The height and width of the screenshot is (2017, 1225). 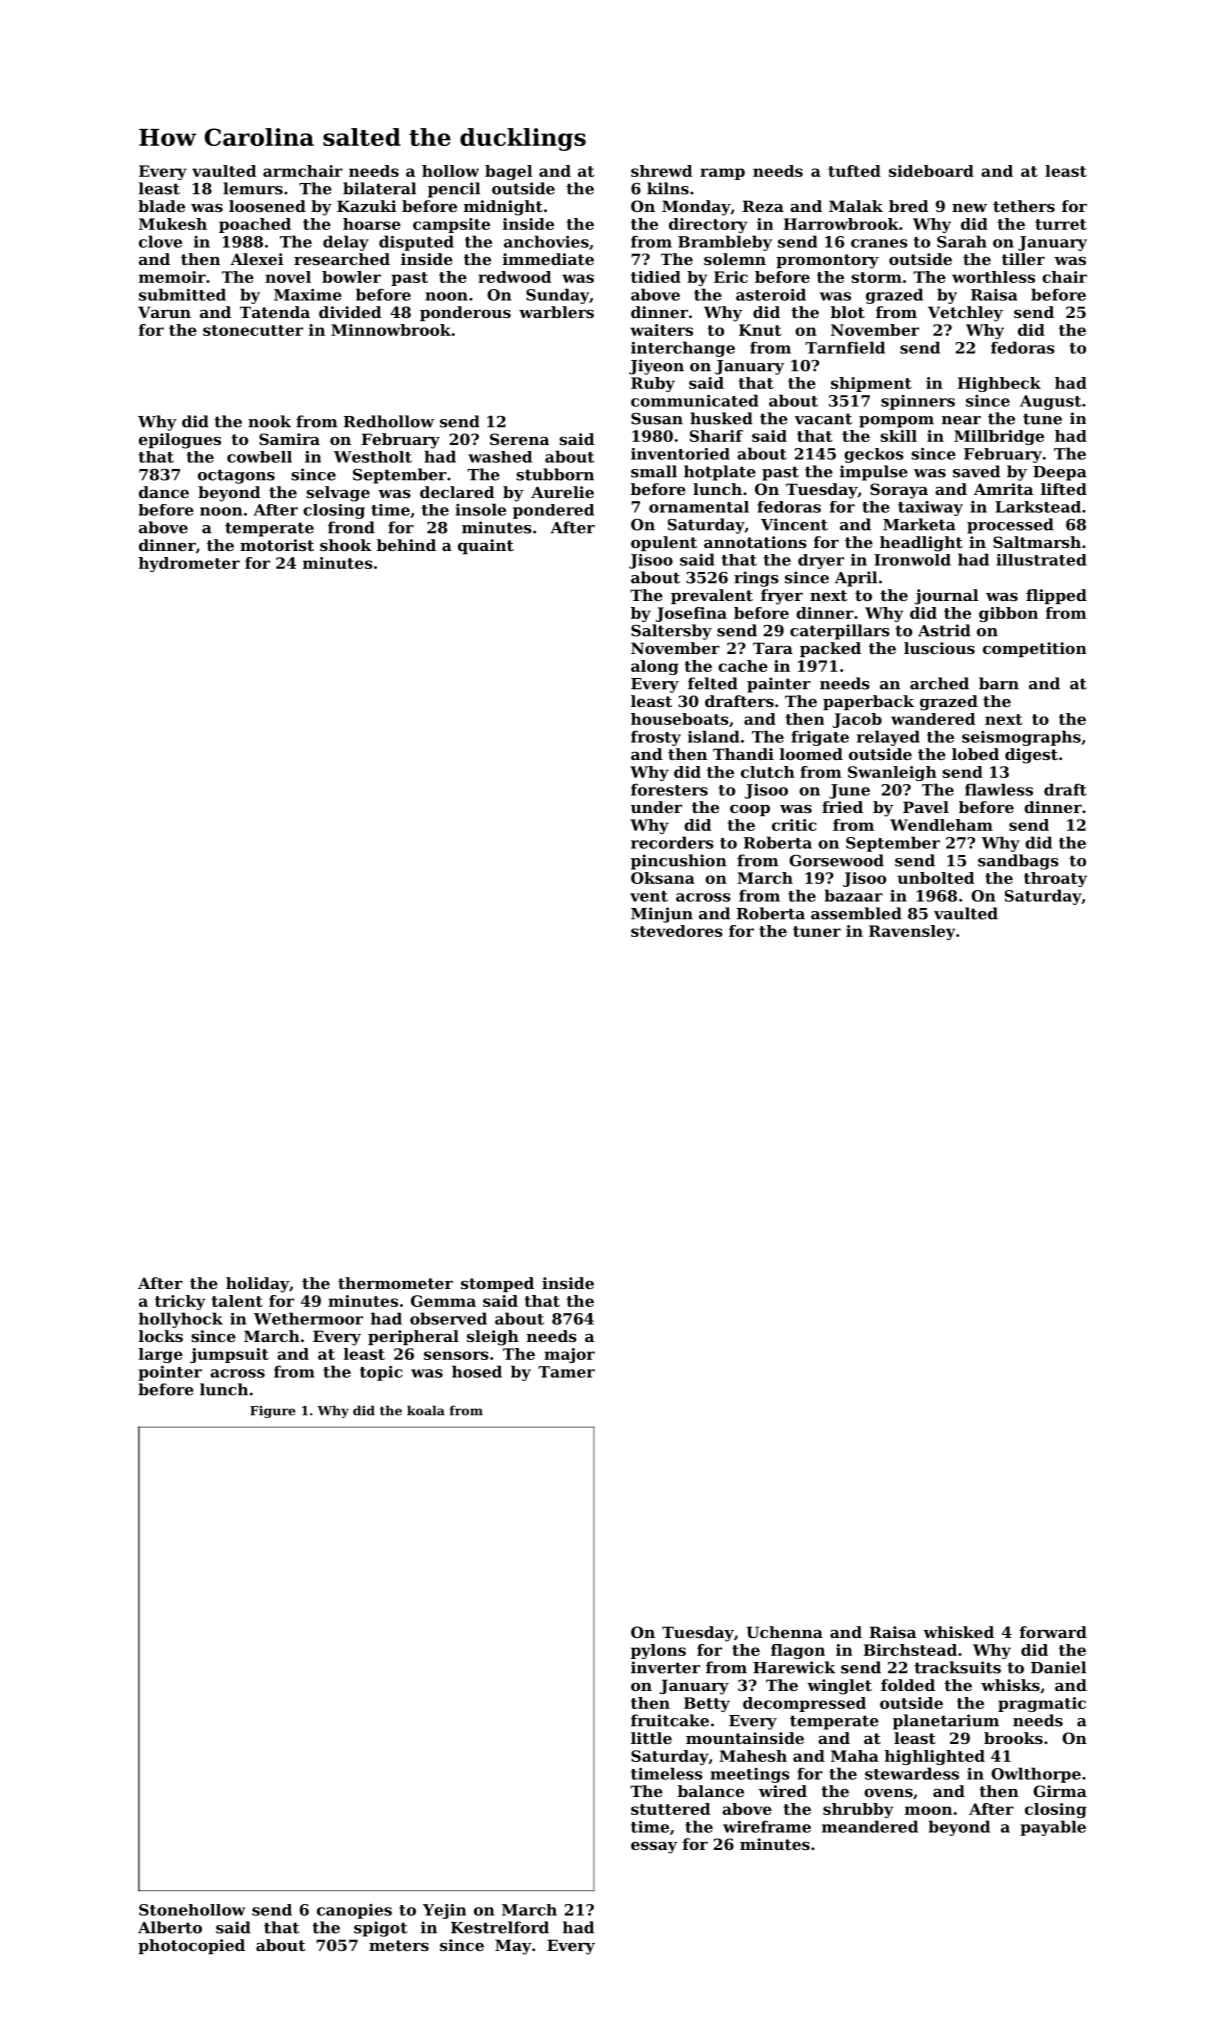 What do you see at coordinates (189, 564) in the screenshot?
I see `hydrometer` at bounding box center [189, 564].
